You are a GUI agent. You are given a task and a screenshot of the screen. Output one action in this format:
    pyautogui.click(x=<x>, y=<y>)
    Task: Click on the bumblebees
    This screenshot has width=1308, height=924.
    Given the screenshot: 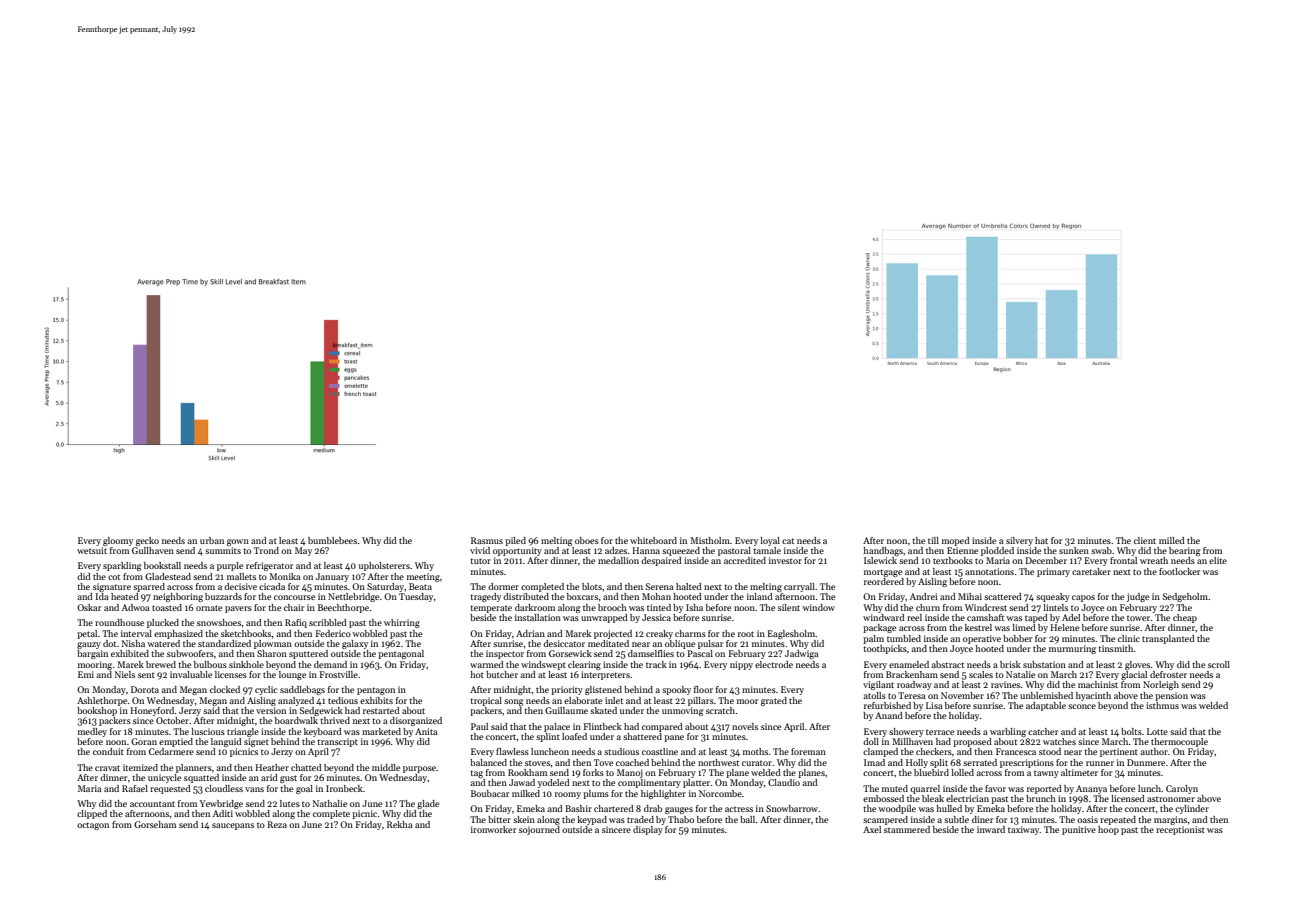 What is the action you would take?
    pyautogui.click(x=332, y=540)
